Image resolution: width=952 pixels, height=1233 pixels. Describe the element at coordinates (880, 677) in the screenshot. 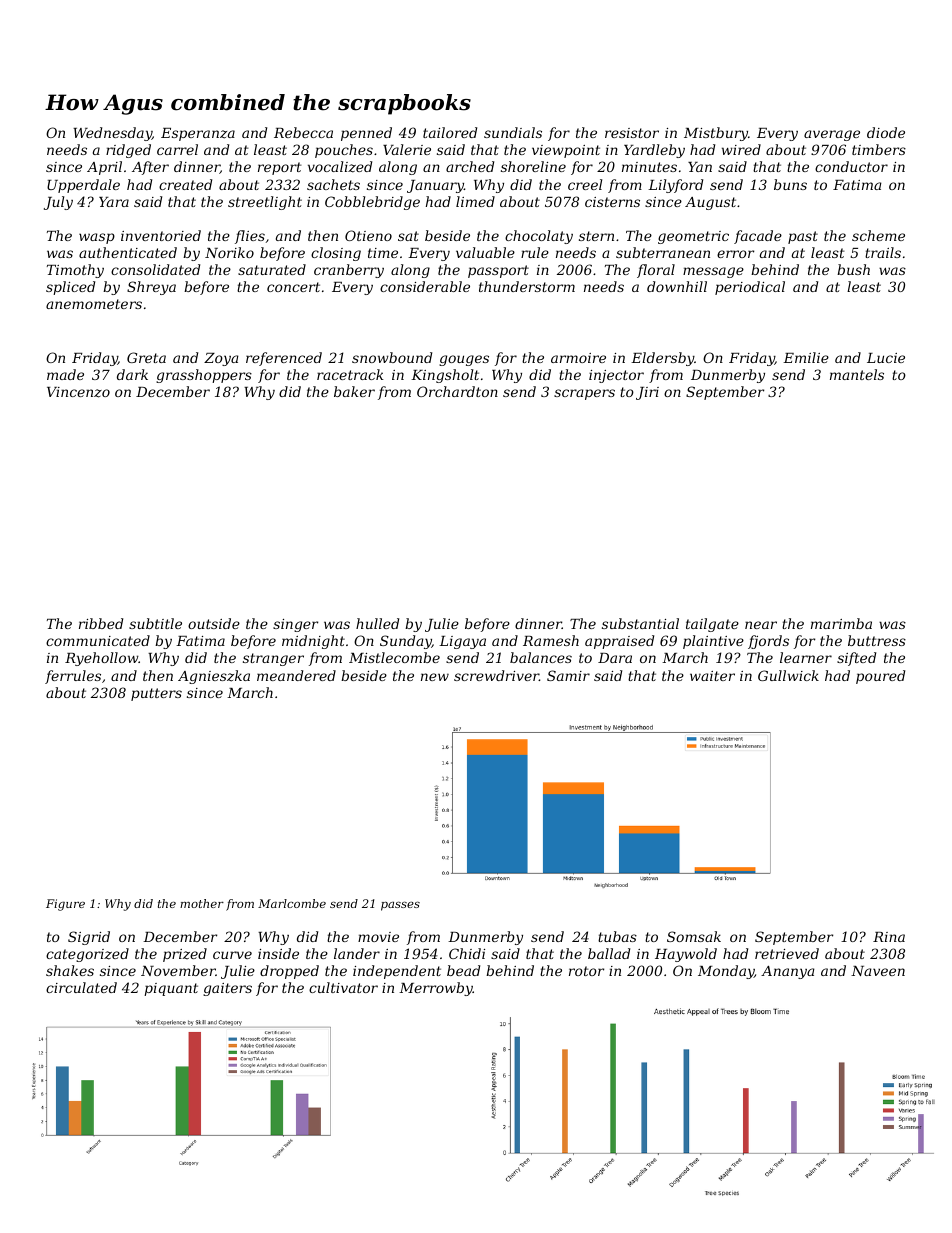

I see `poured` at that location.
